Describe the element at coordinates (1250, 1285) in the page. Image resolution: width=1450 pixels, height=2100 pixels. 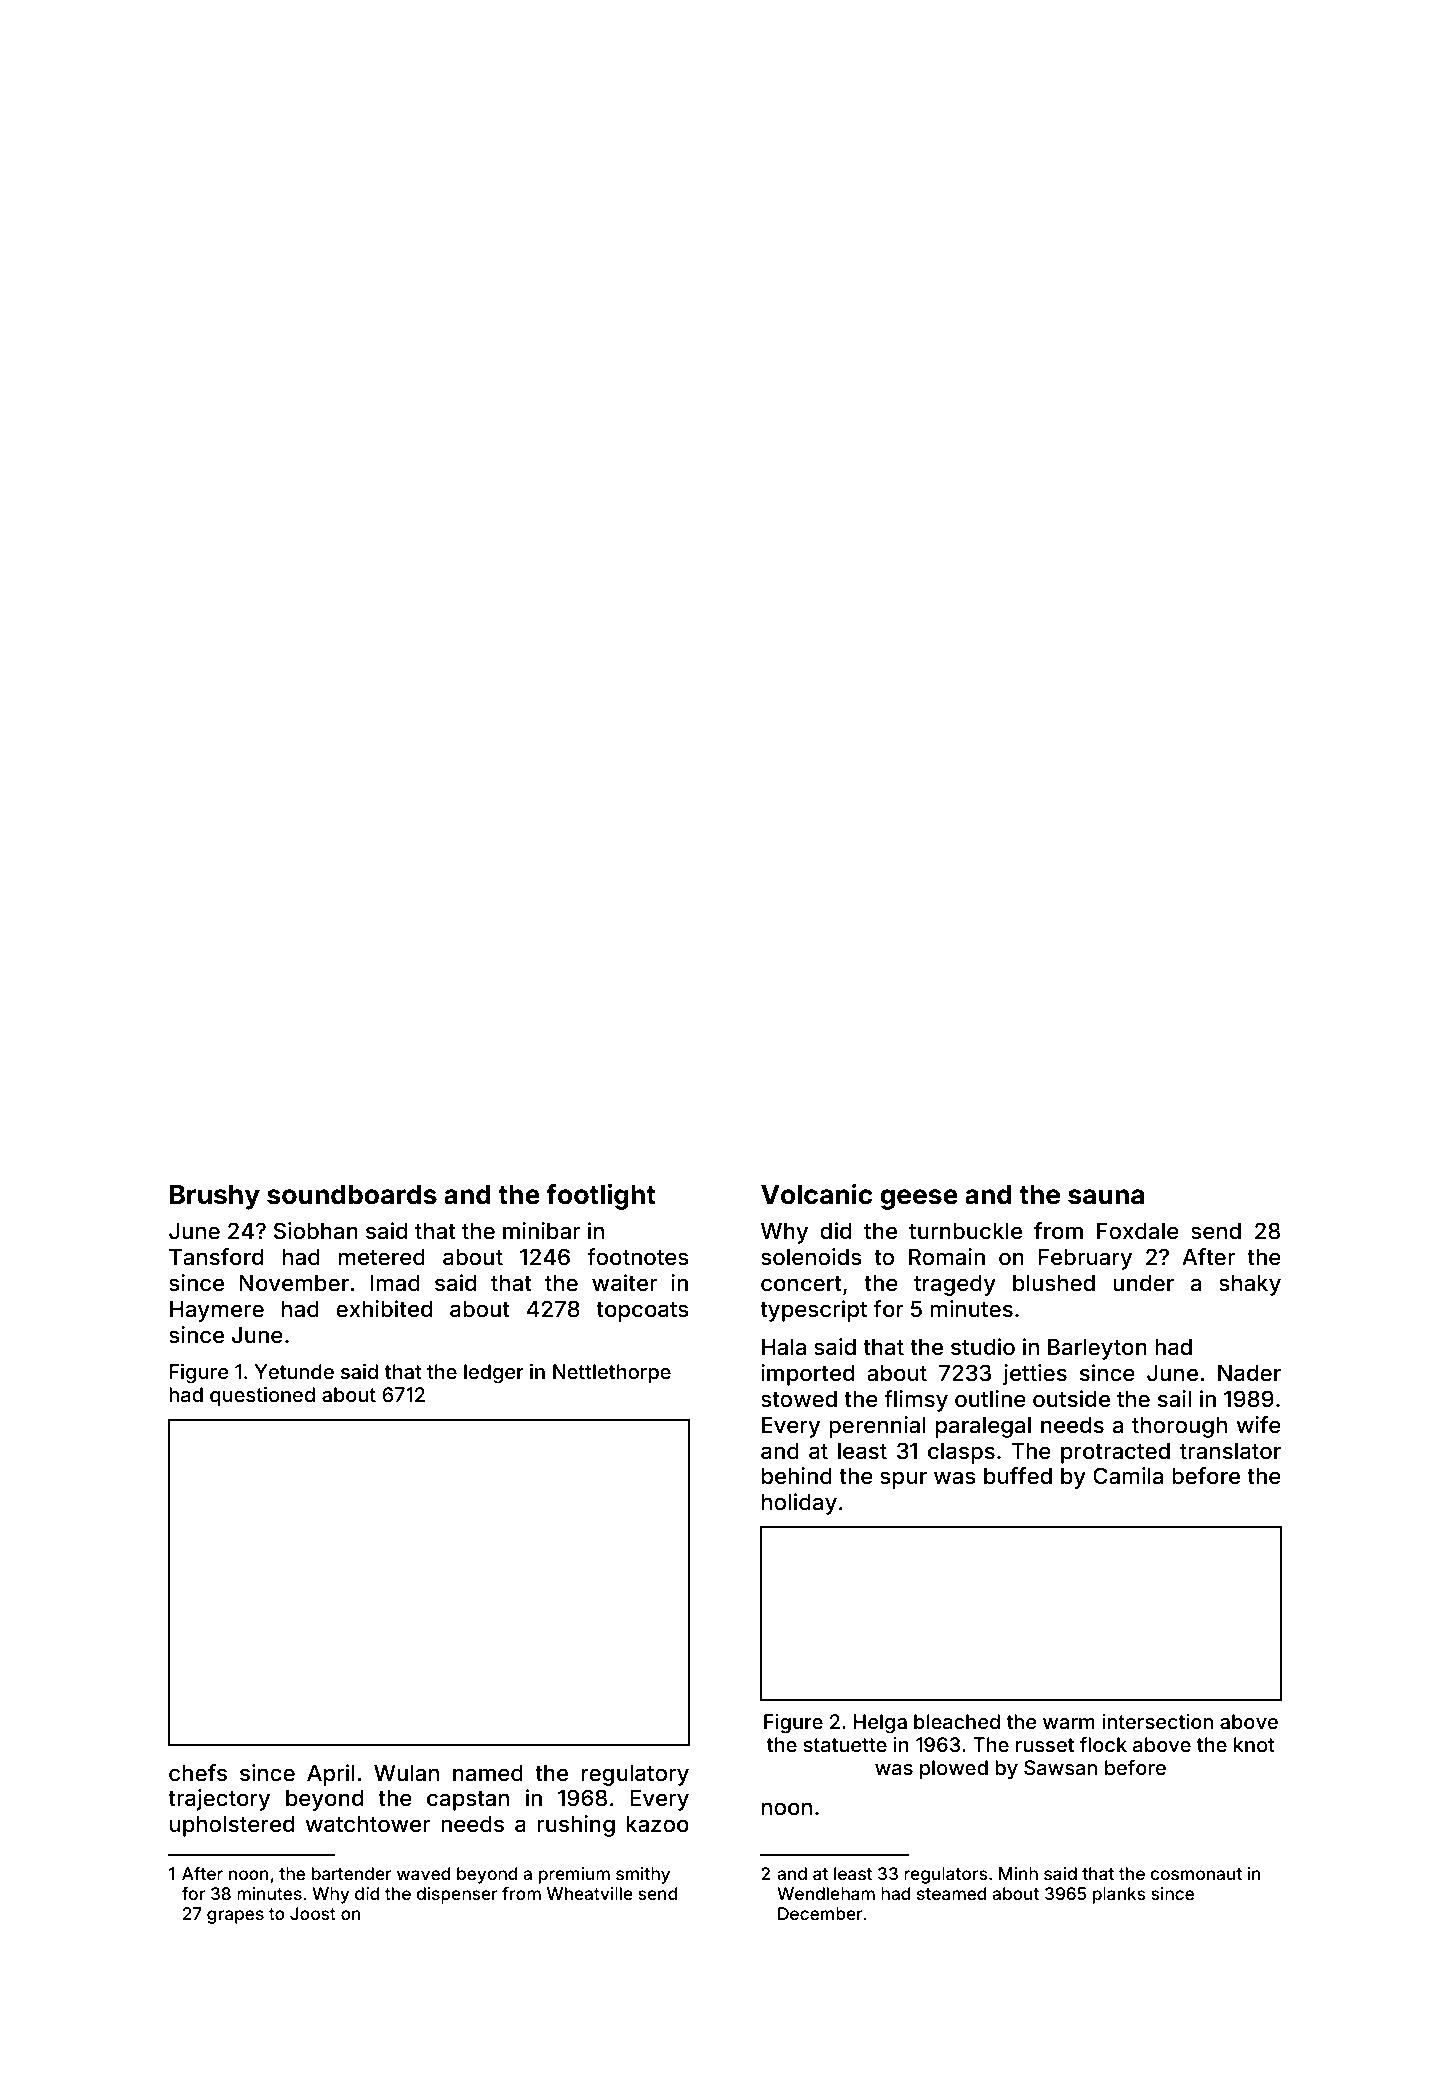
I see `shaky` at that location.
